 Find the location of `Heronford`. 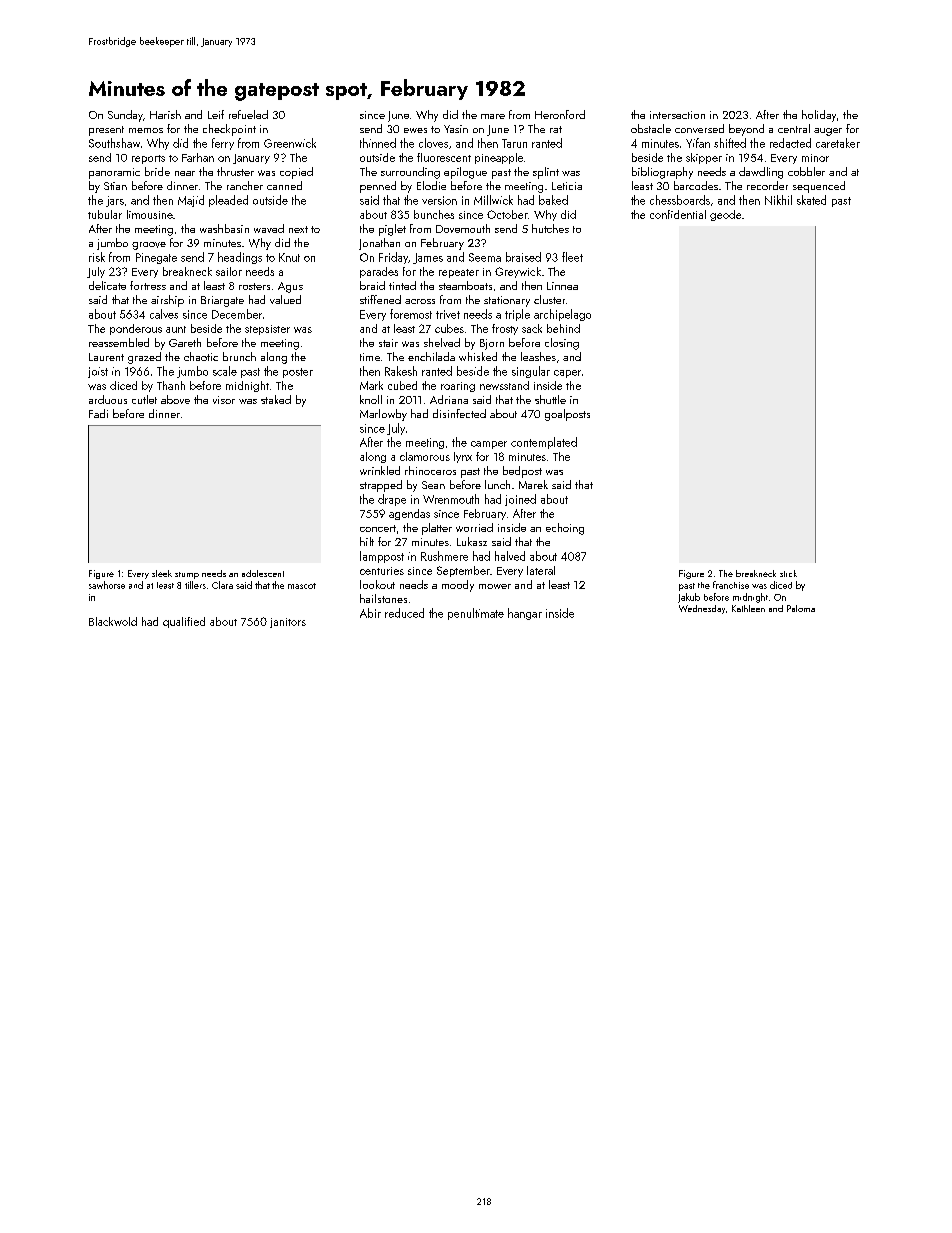

Heronford is located at coordinates (560, 114).
